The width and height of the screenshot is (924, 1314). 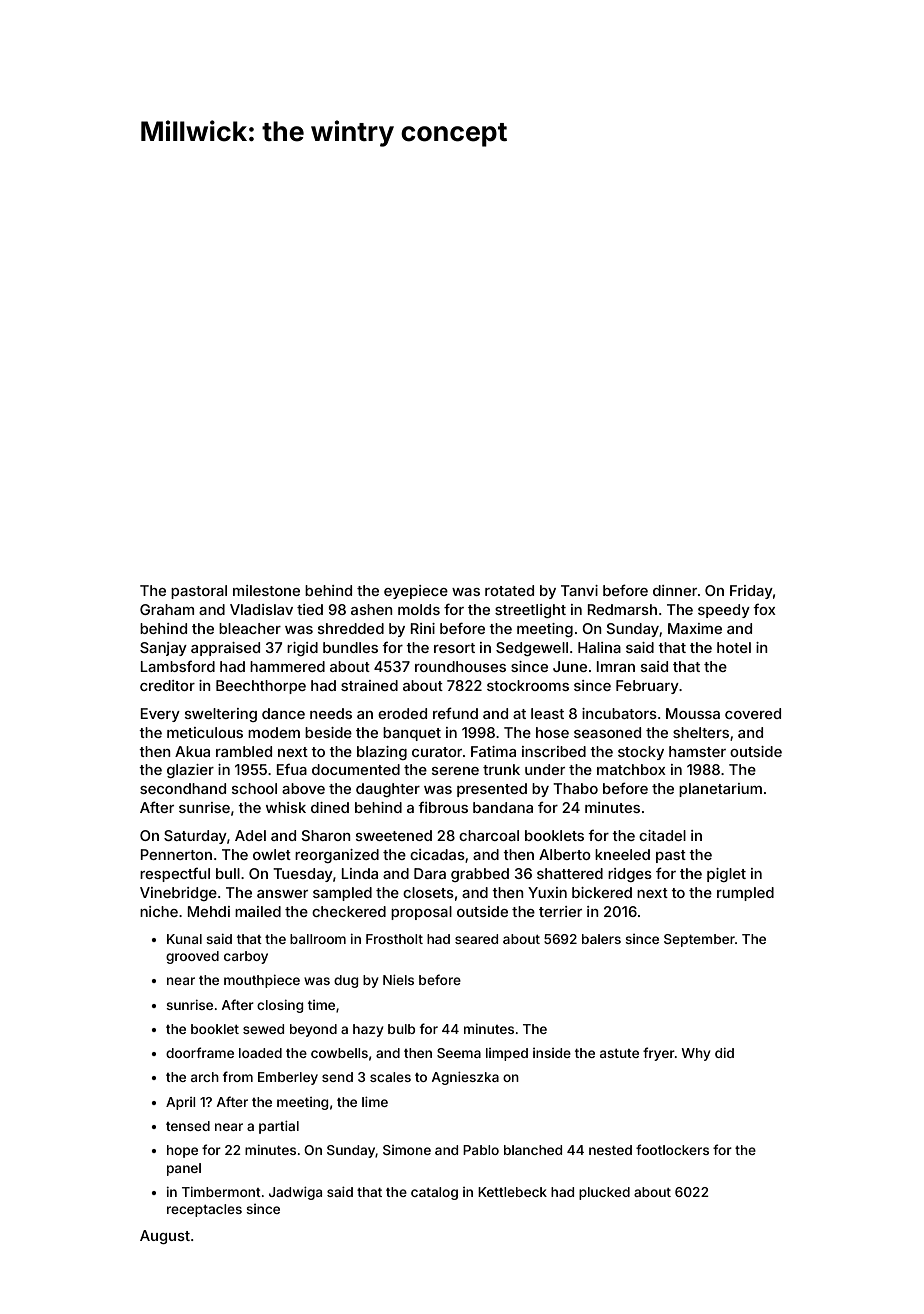 What do you see at coordinates (533, 1150) in the screenshot?
I see `blanched` at bounding box center [533, 1150].
